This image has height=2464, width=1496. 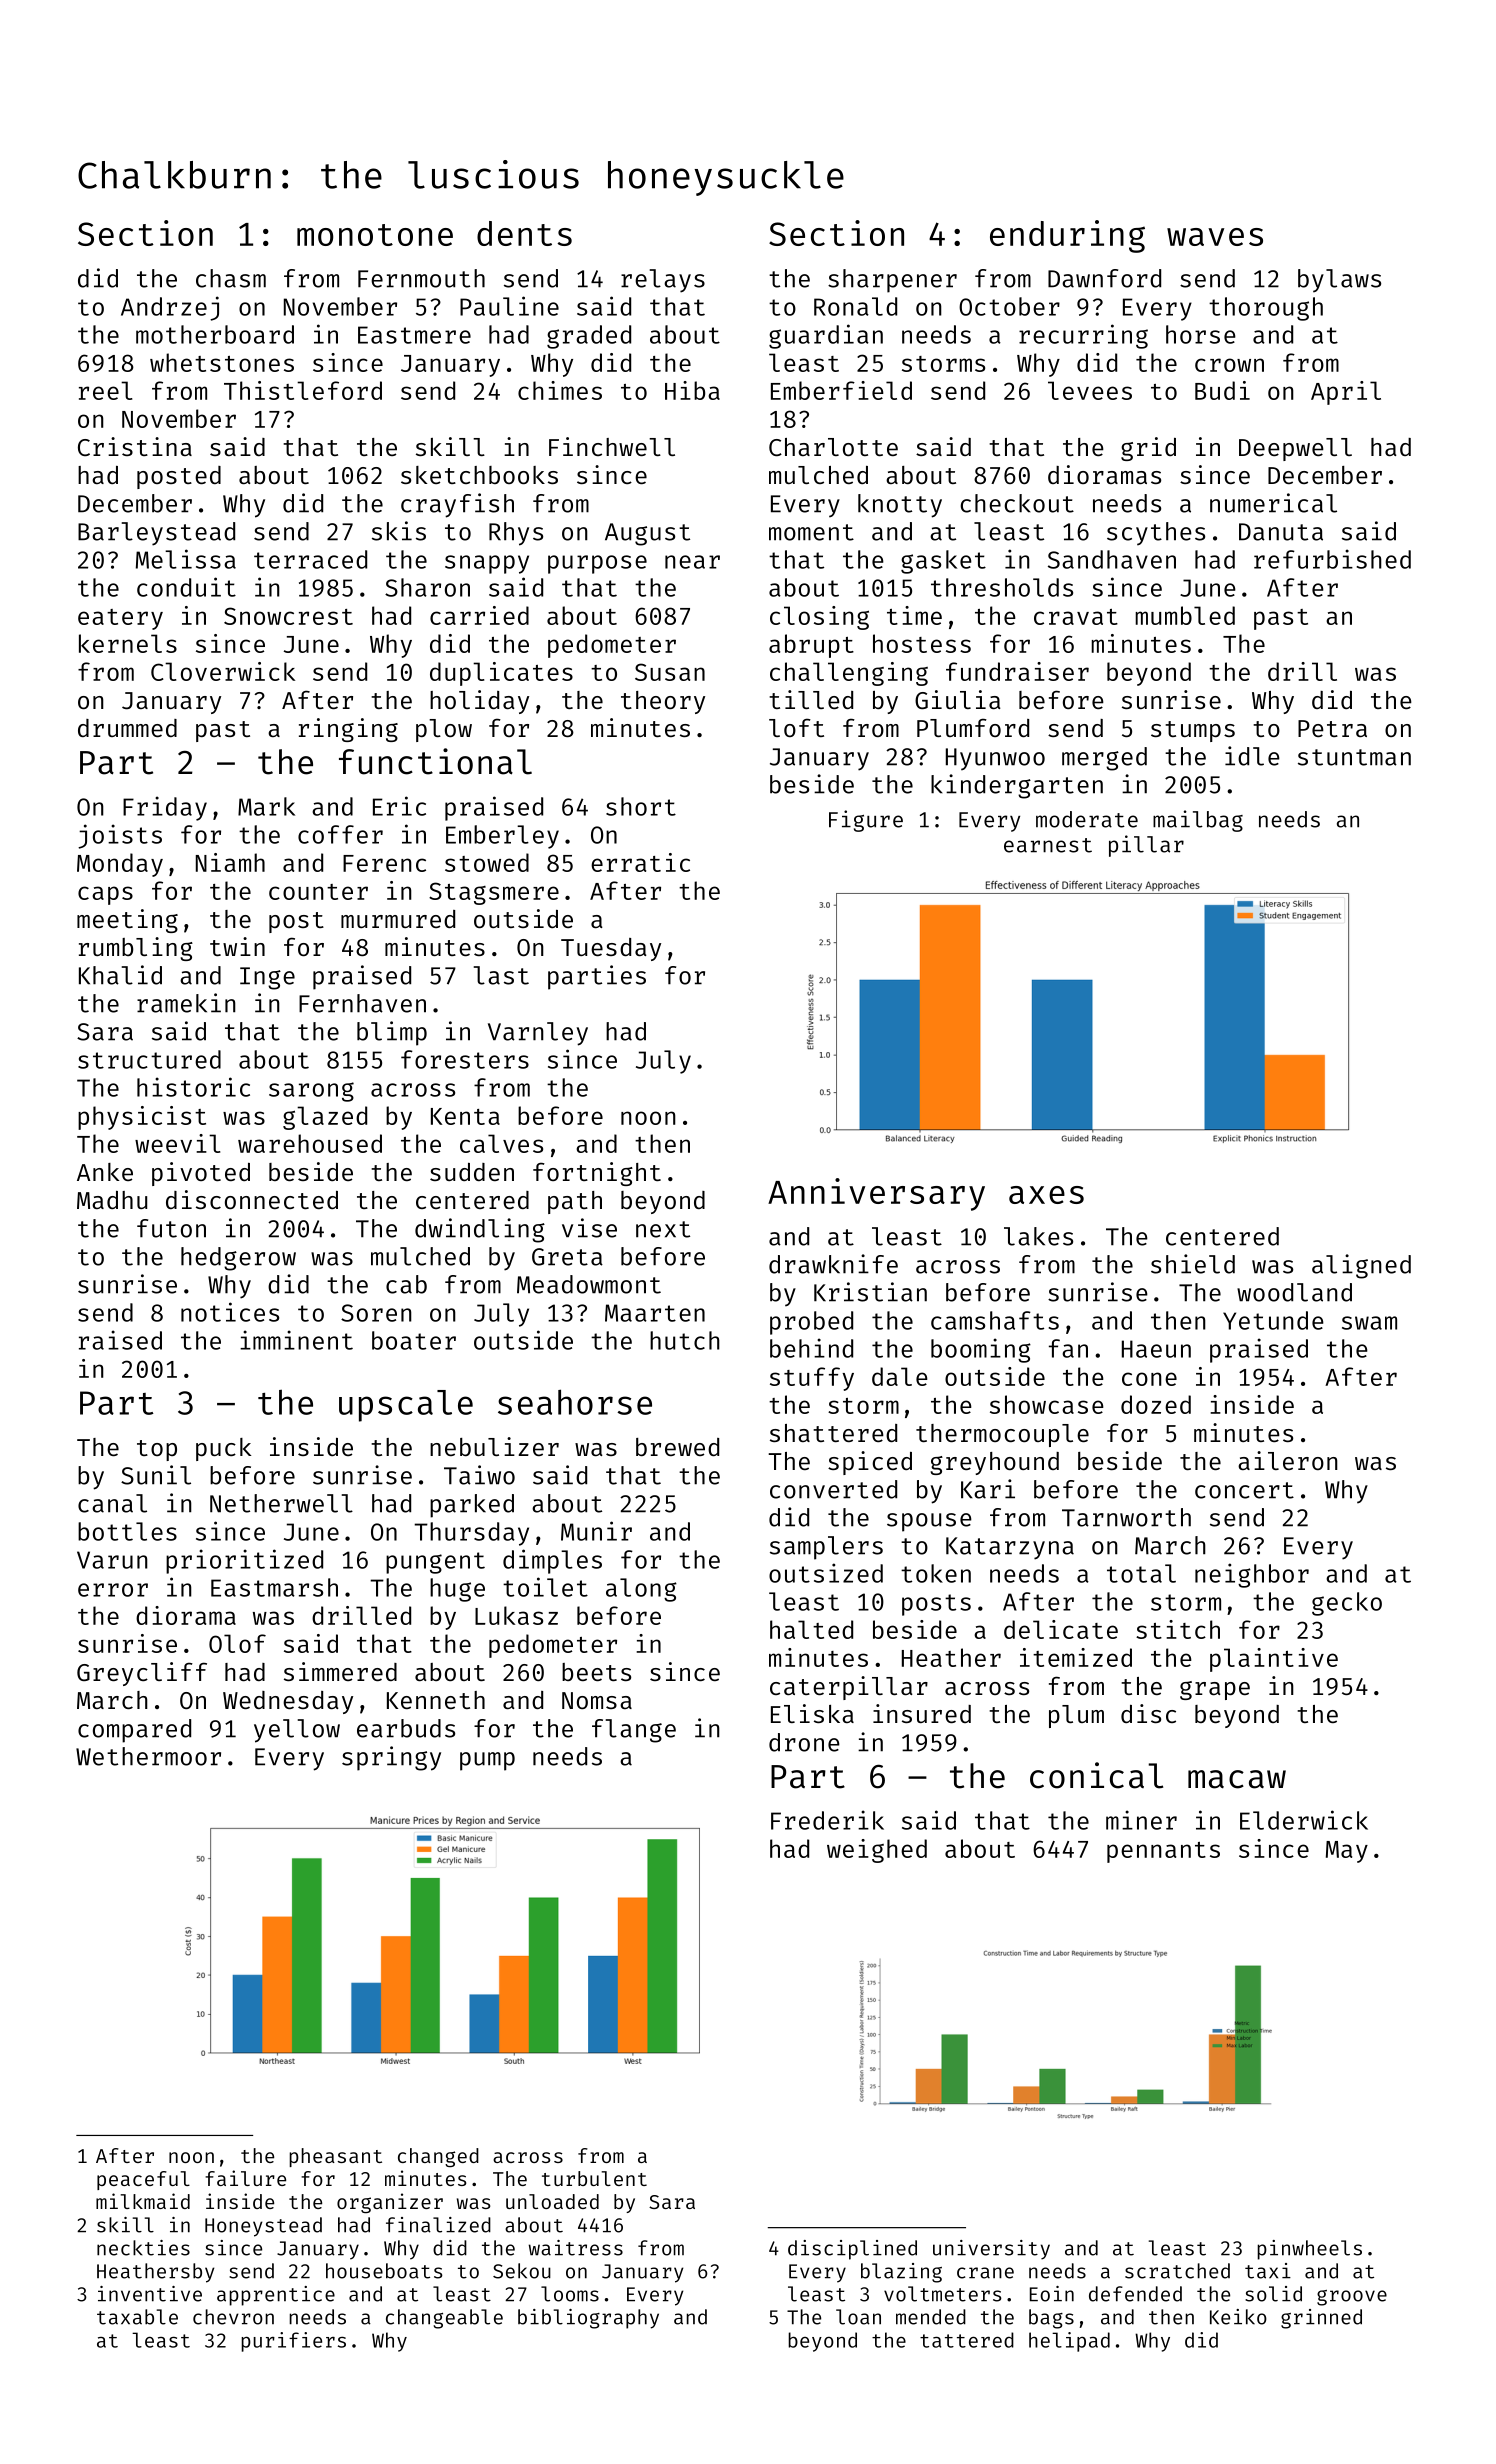 What do you see at coordinates (1339, 281) in the image?
I see `bylaws` at bounding box center [1339, 281].
